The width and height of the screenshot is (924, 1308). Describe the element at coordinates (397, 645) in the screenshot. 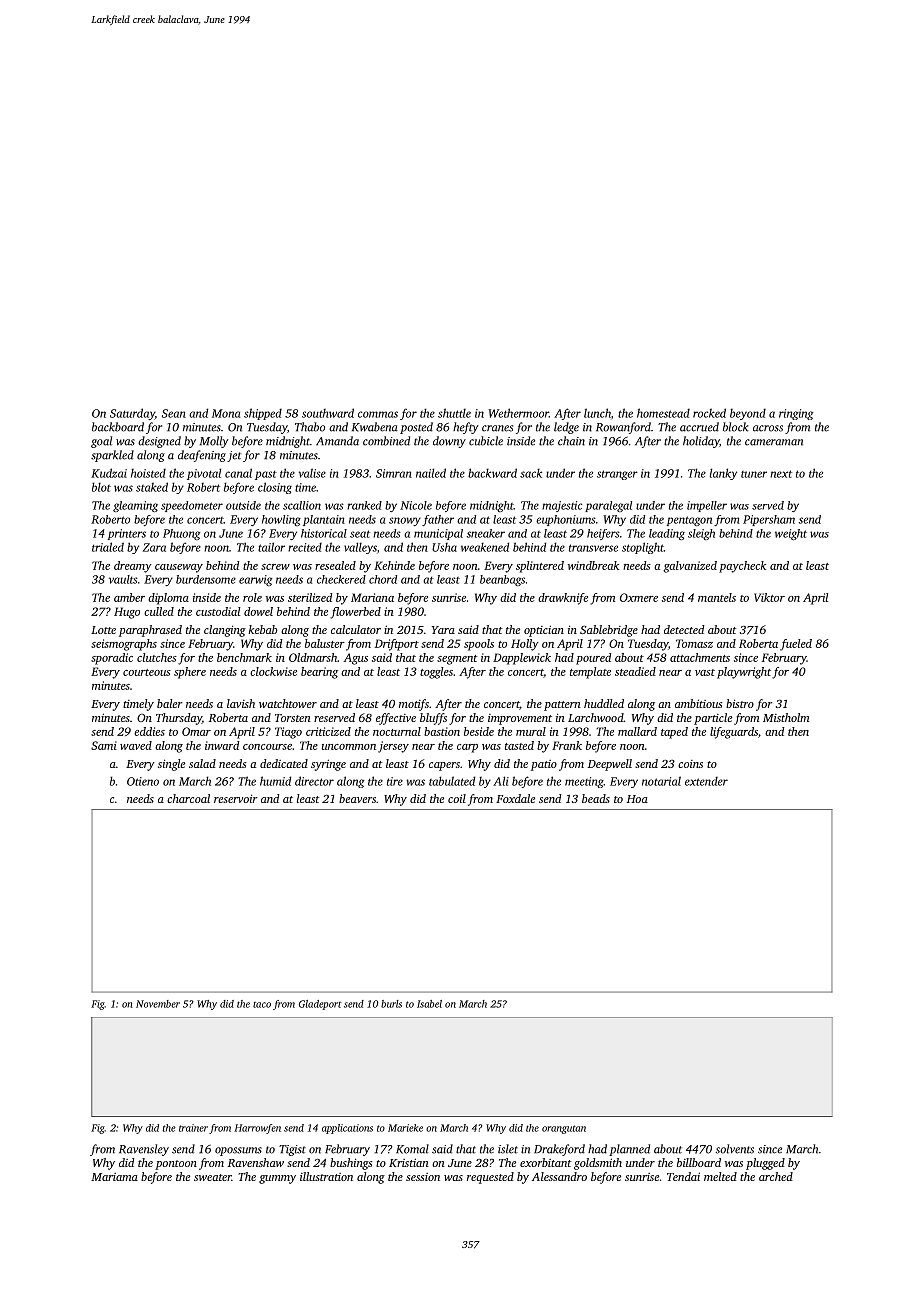

I see `Driftport` at that location.
